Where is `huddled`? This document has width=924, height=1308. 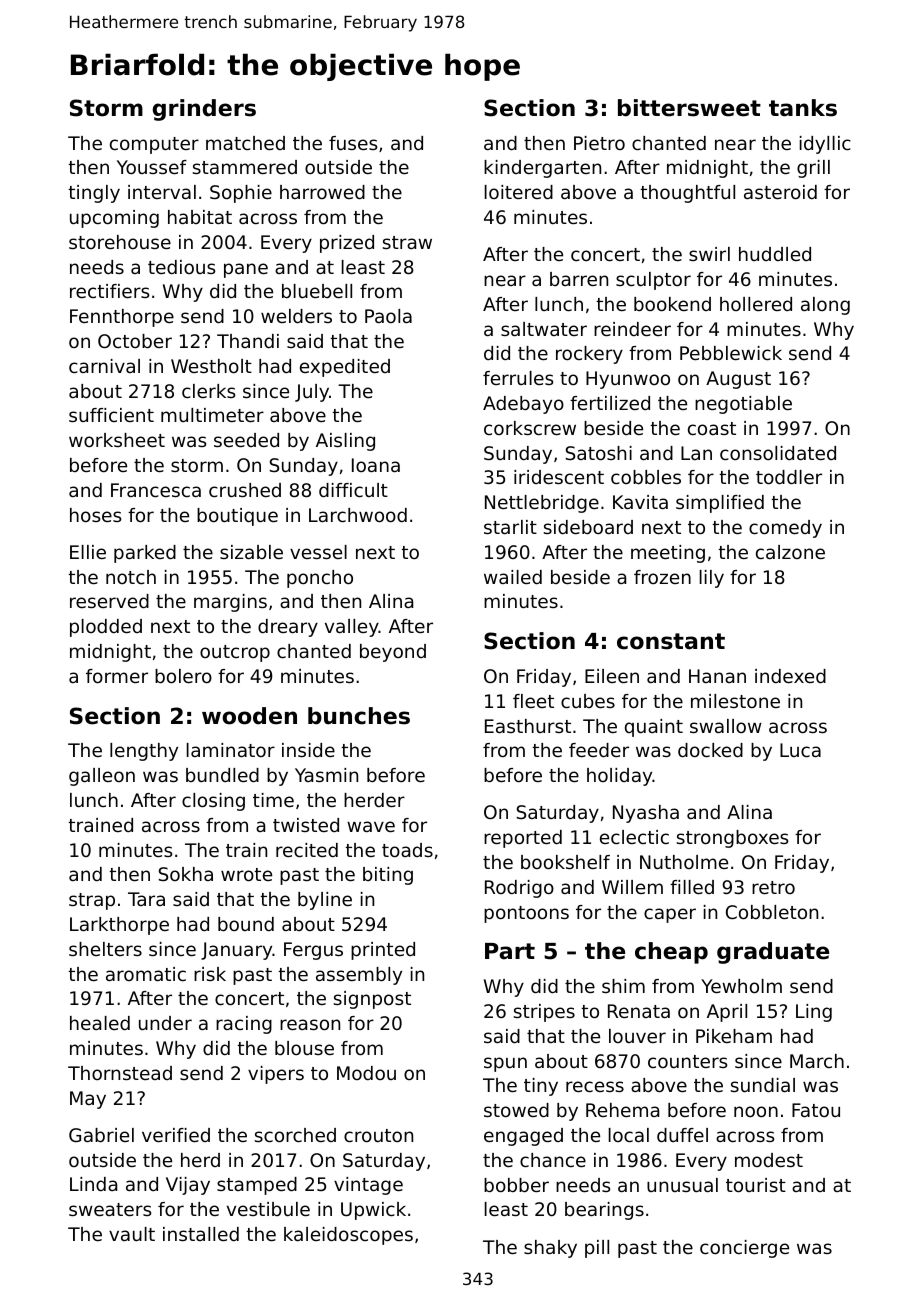
huddled is located at coordinates (775, 254).
